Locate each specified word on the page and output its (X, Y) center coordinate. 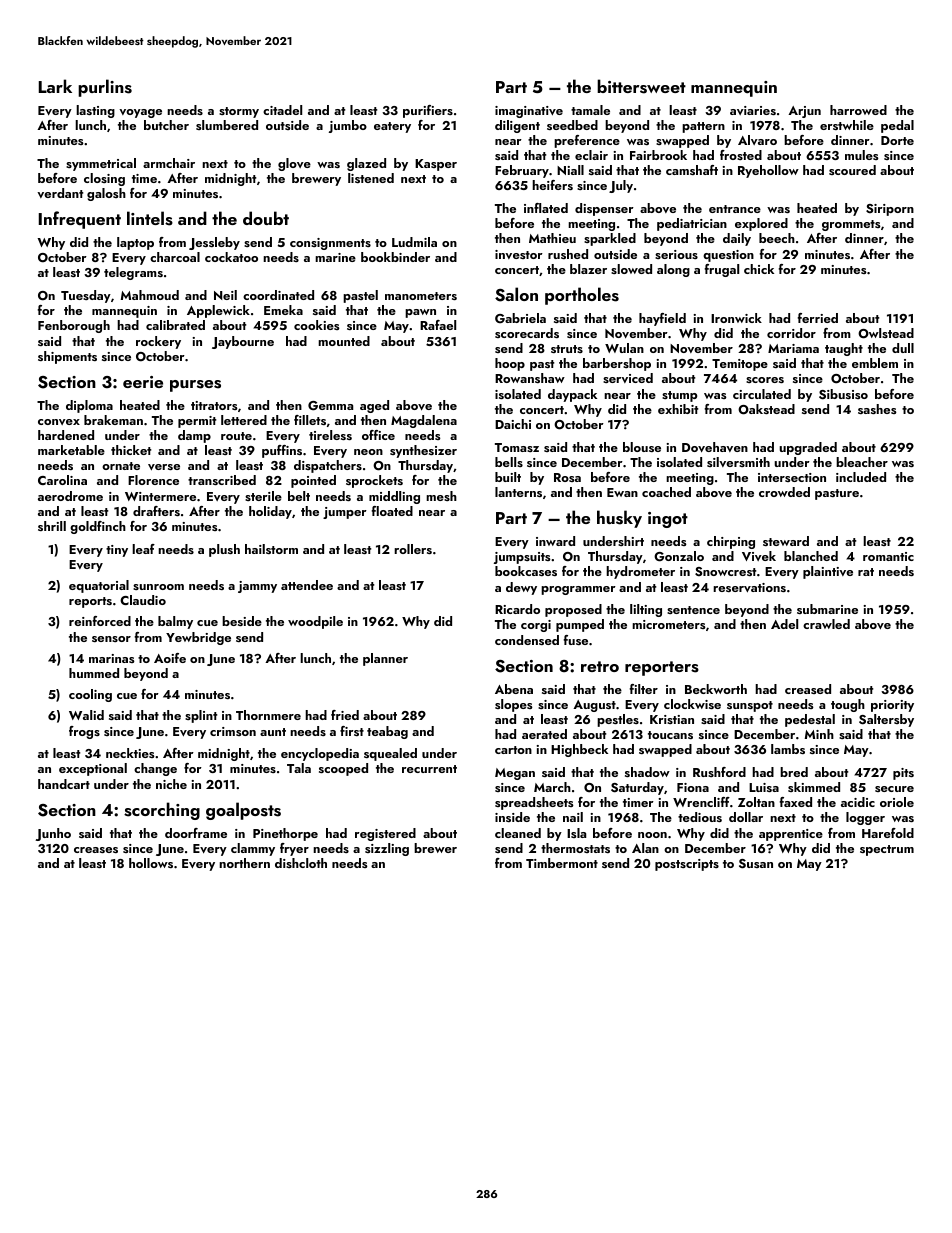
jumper (345, 513)
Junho (53, 834)
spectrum (887, 850)
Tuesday (86, 296)
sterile (263, 496)
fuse (576, 640)
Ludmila (414, 242)
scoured (852, 170)
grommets (851, 225)
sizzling (387, 849)
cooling (90, 695)
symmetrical (101, 164)
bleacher (862, 462)
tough (848, 705)
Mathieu (552, 238)
